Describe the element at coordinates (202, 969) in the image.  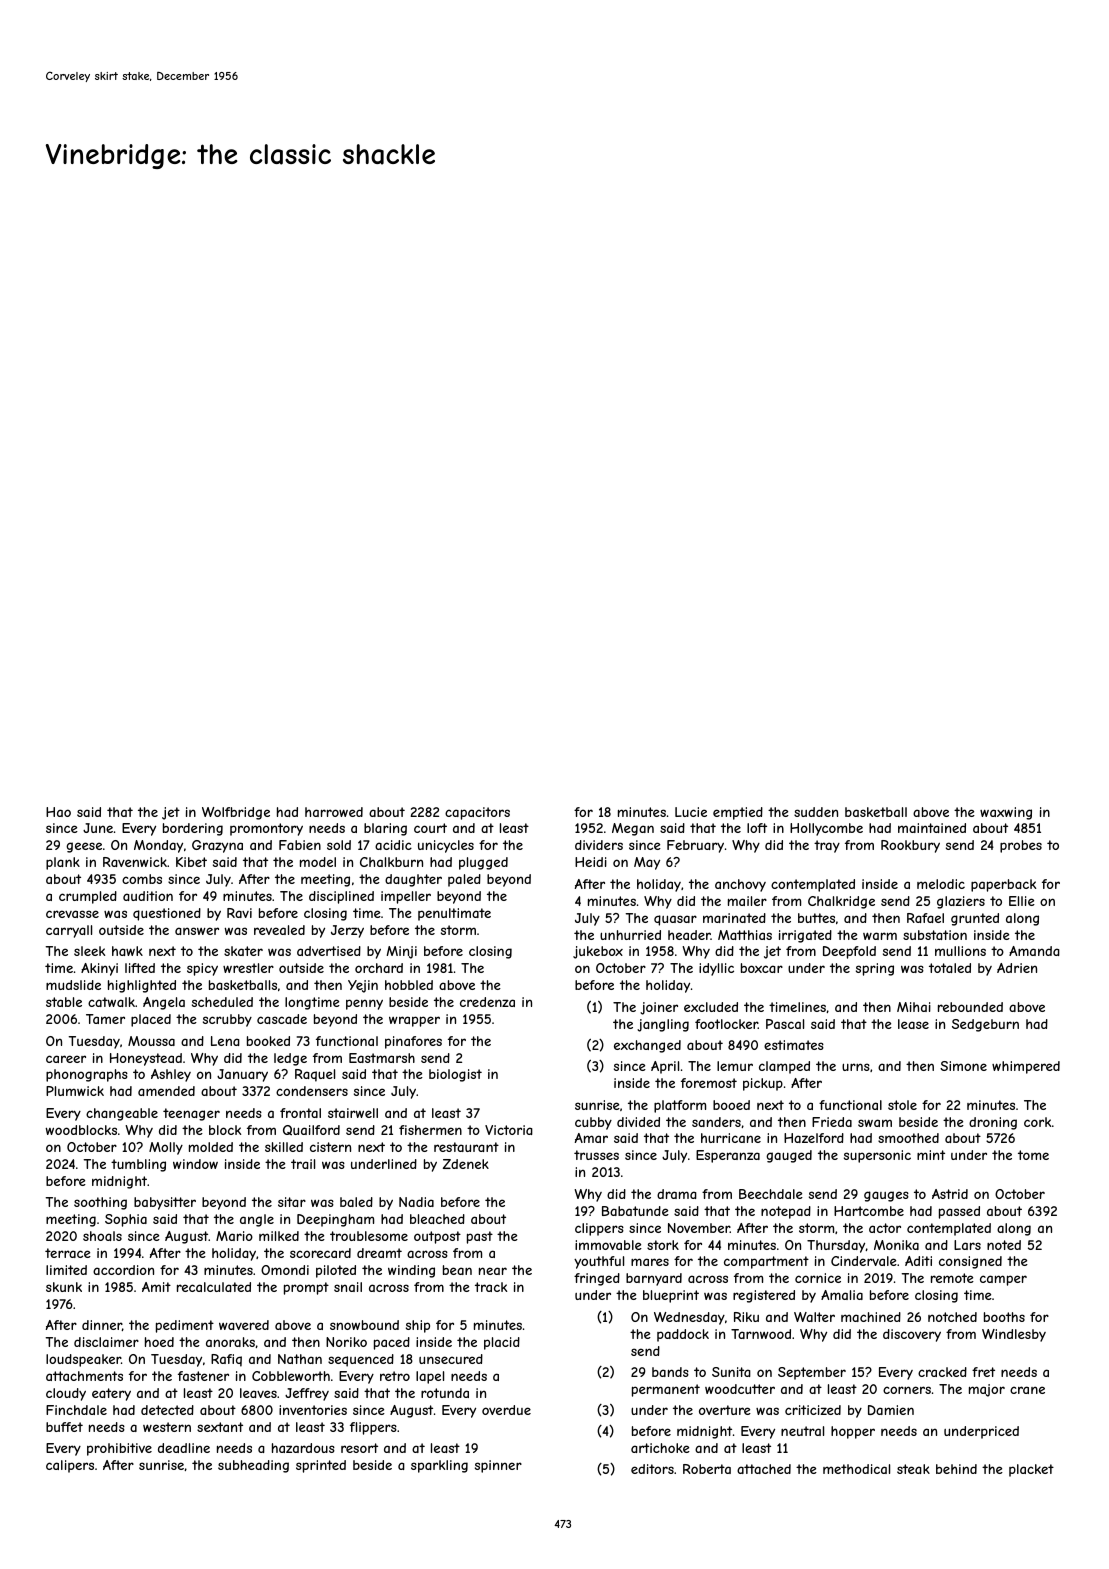
I see `spicy` at that location.
